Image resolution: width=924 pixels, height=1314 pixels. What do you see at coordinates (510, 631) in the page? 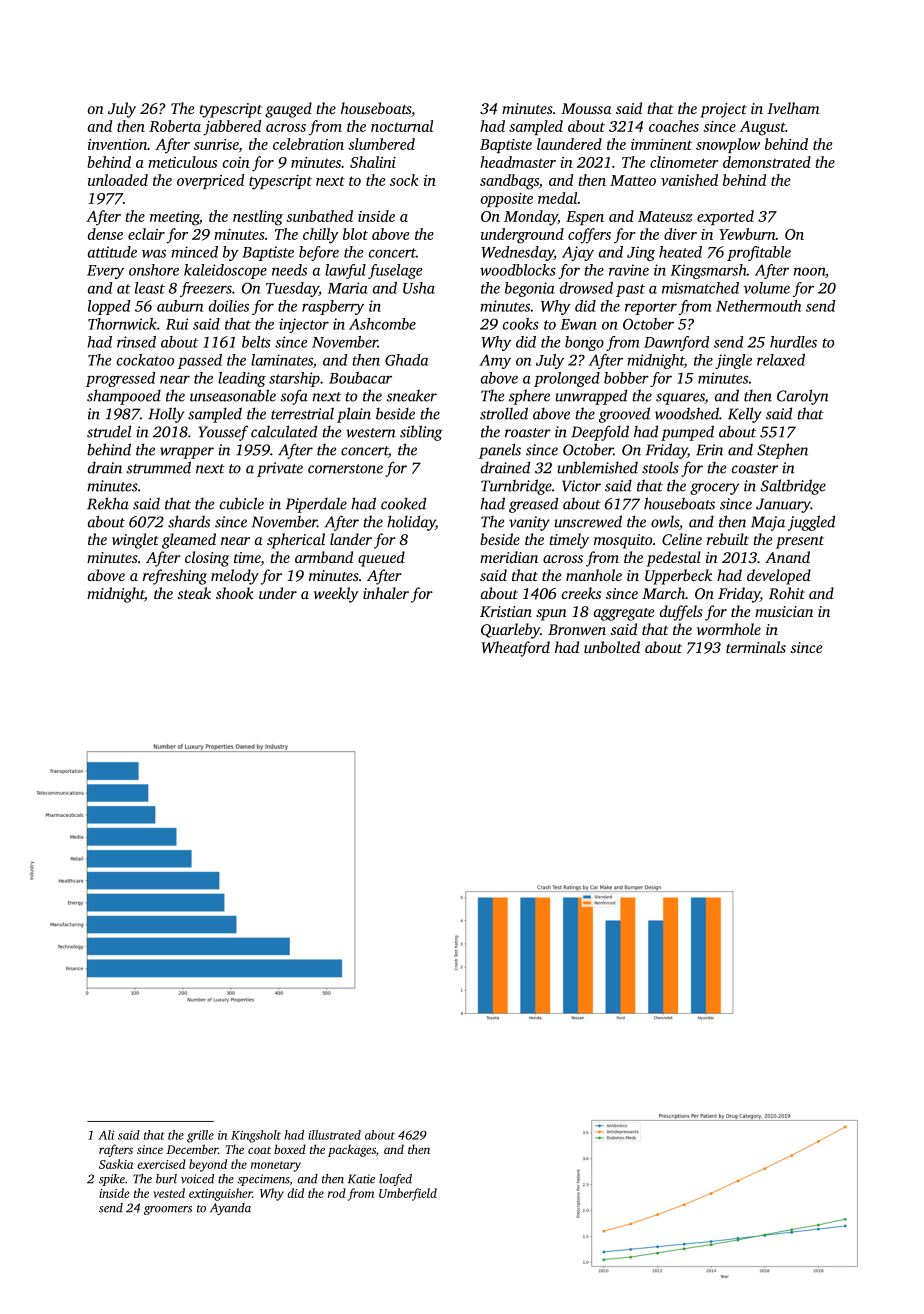
I see `Quarleby` at bounding box center [510, 631].
